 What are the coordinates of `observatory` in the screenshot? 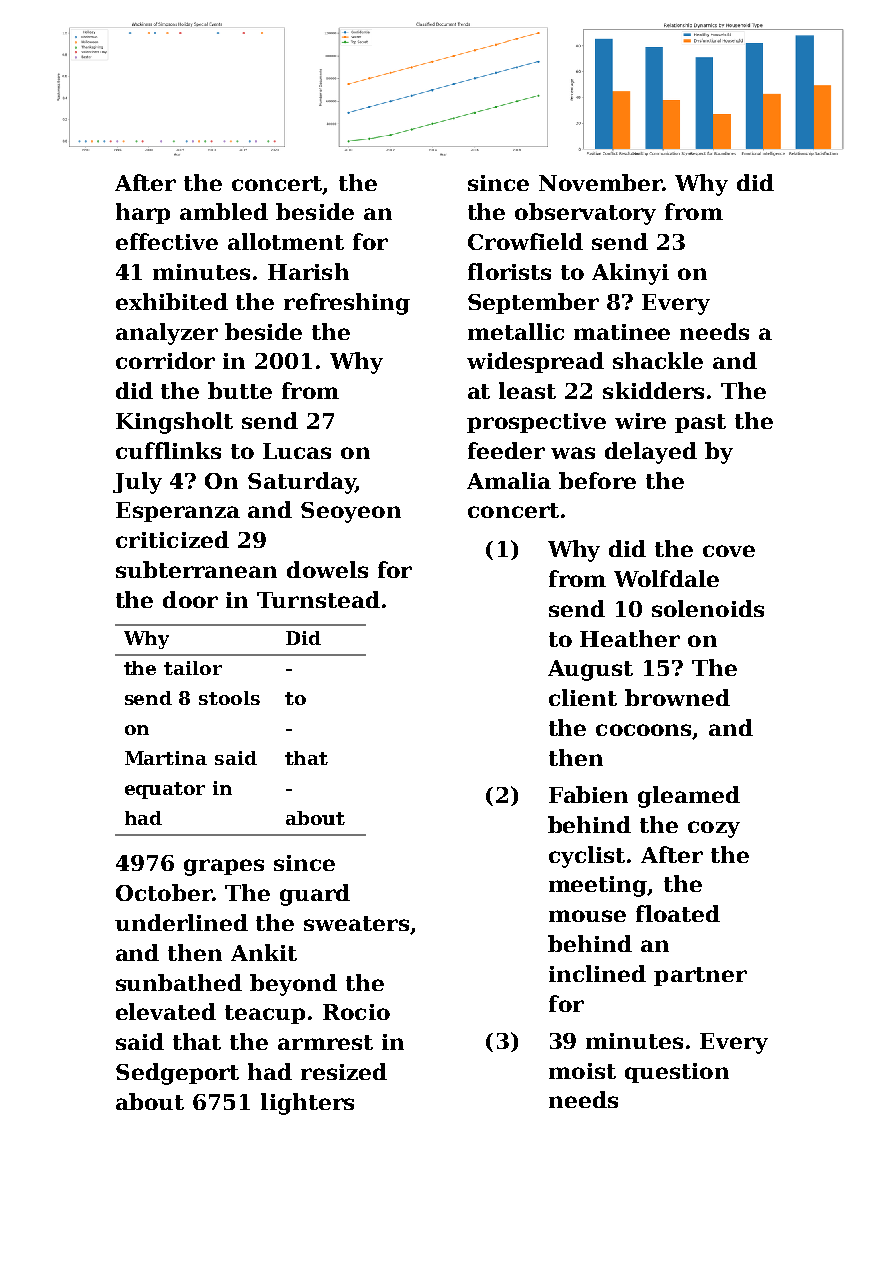 It's located at (585, 214).
